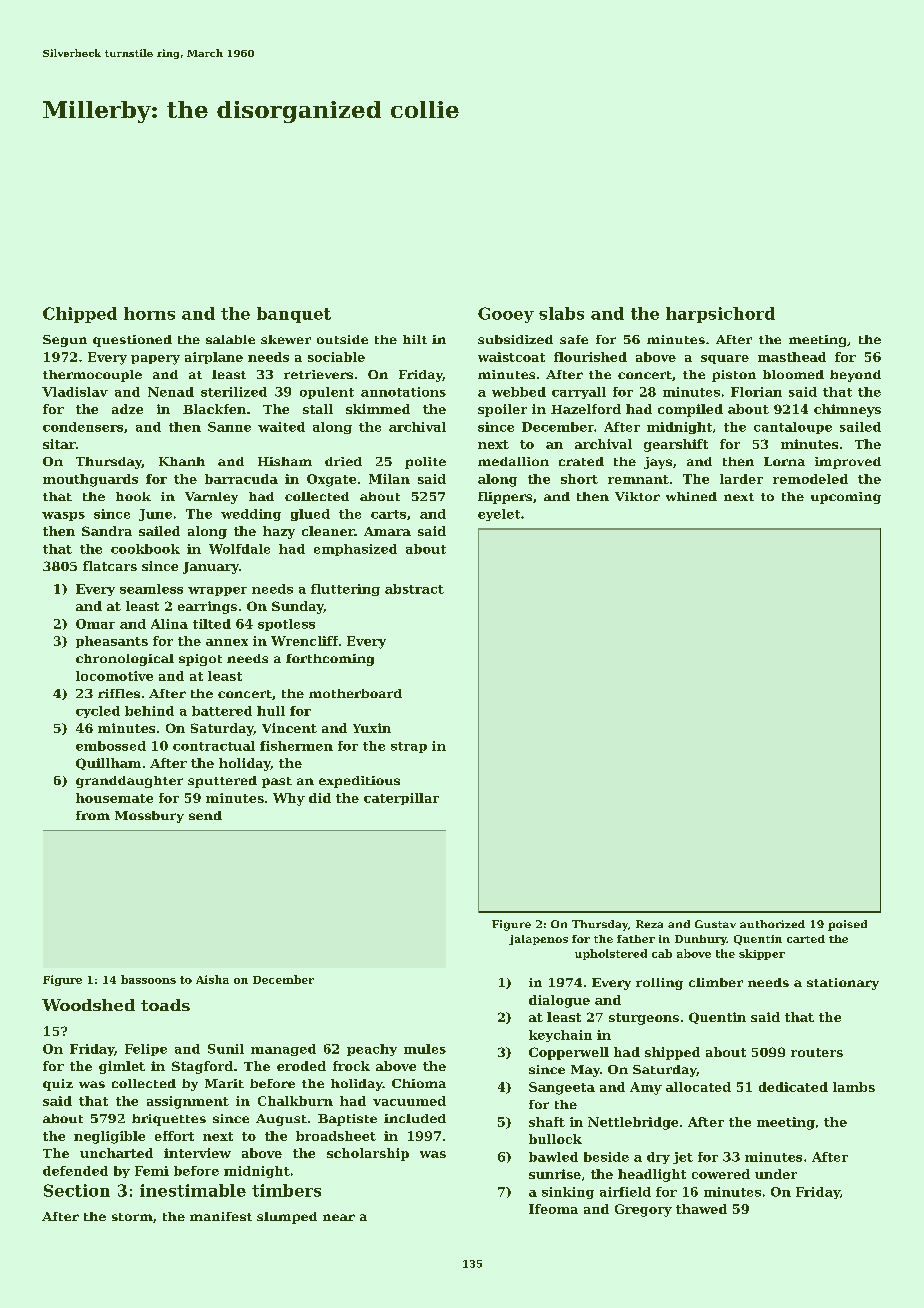 The width and height of the screenshot is (924, 1308). I want to click on bassoons, so click(148, 979).
